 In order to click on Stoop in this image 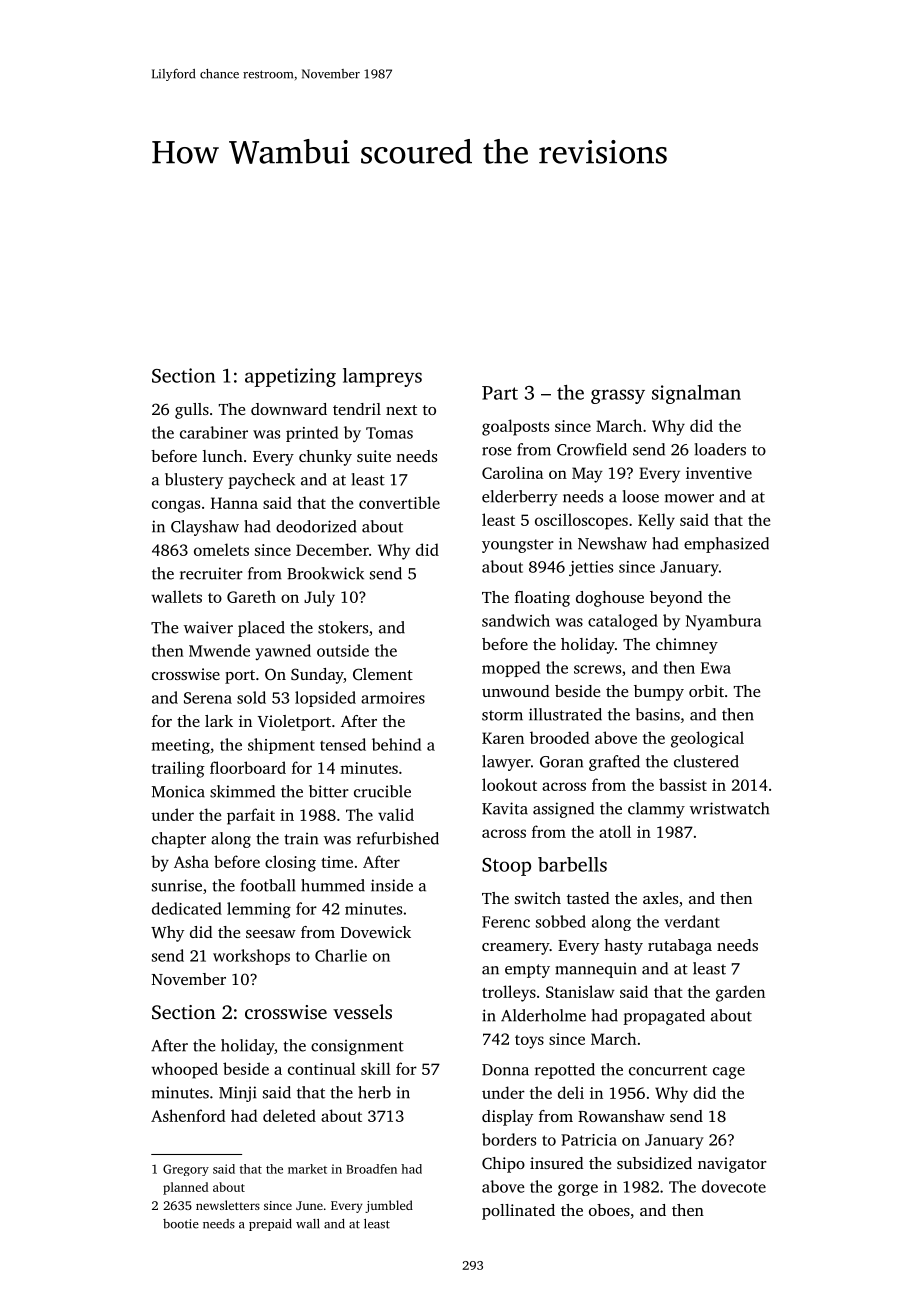, I will do `click(506, 867)`.
